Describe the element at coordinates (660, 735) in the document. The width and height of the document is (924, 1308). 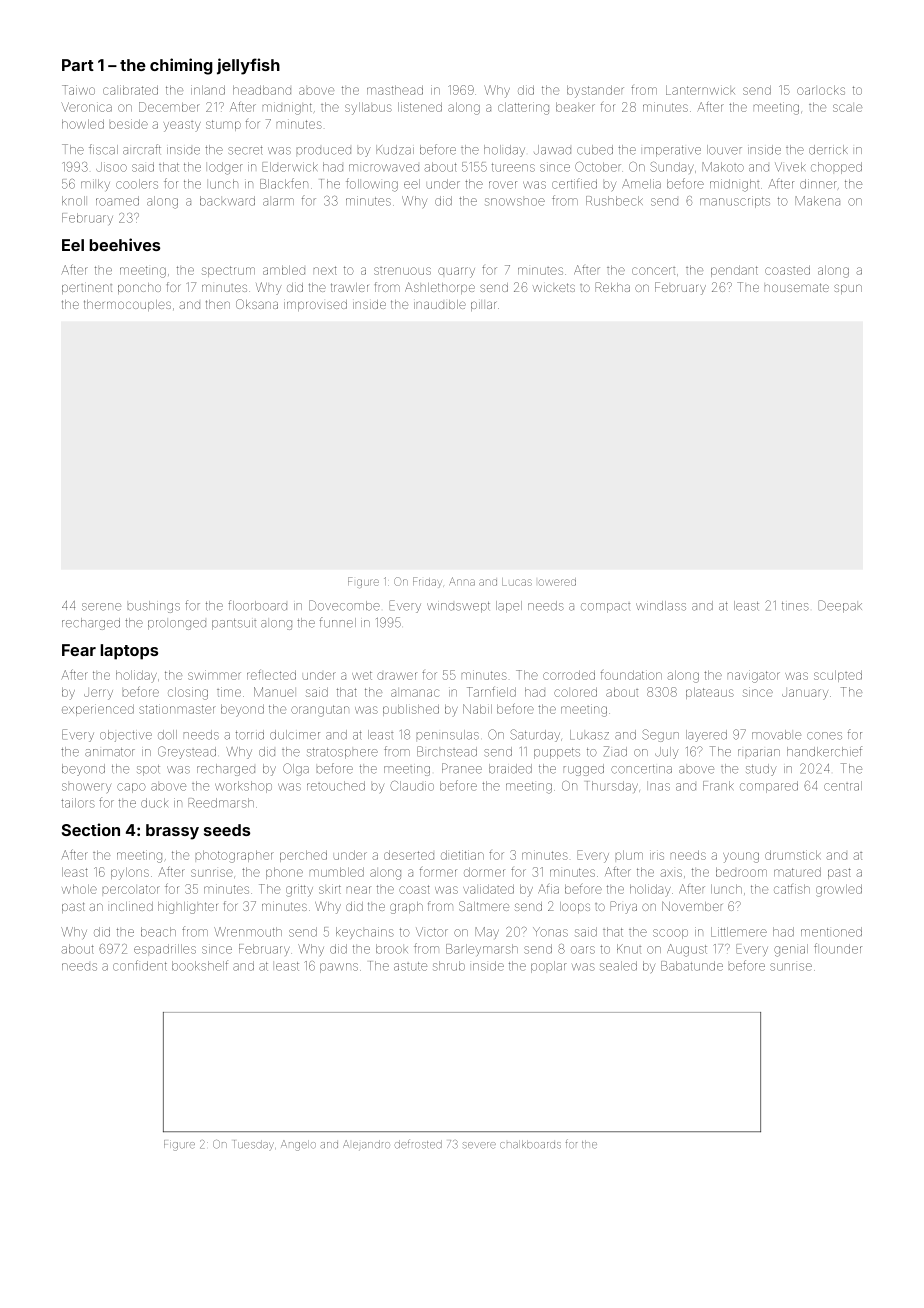
I see `Segun` at that location.
